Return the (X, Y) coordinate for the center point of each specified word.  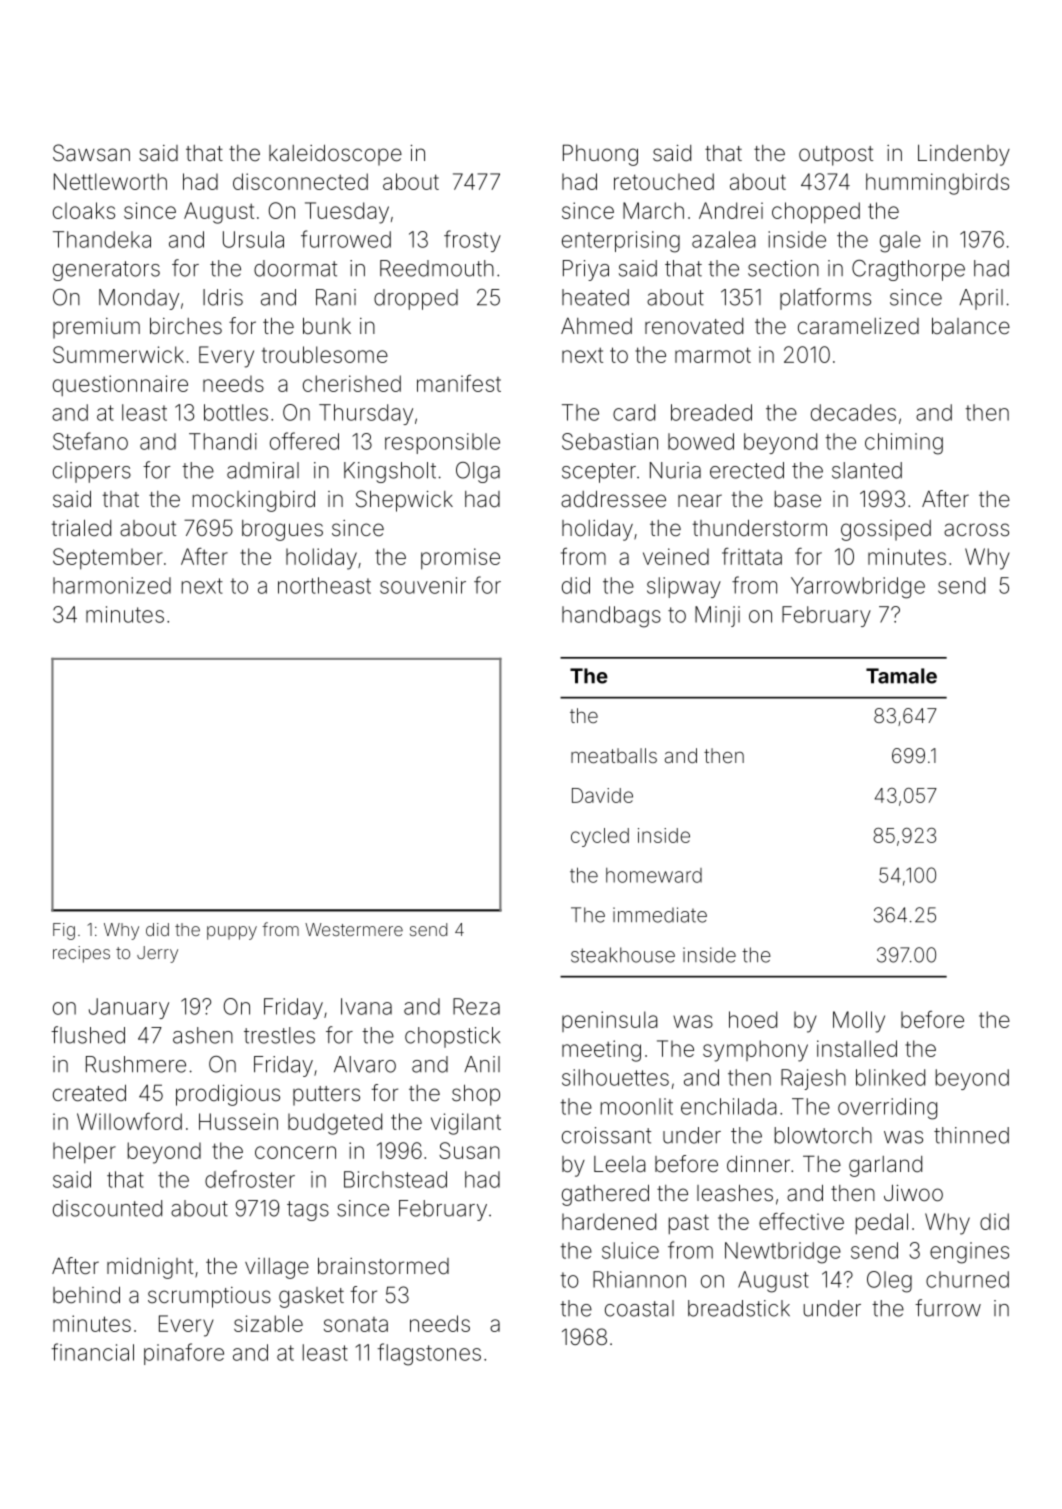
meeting (601, 1051)
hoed (753, 1019)
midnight (150, 1268)
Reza (476, 1006)
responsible (442, 443)
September (108, 558)
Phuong (600, 155)
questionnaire (120, 385)
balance (971, 326)
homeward (654, 875)
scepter (599, 473)
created (89, 1093)
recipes (81, 954)
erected (747, 470)
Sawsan (91, 153)
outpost (836, 156)
